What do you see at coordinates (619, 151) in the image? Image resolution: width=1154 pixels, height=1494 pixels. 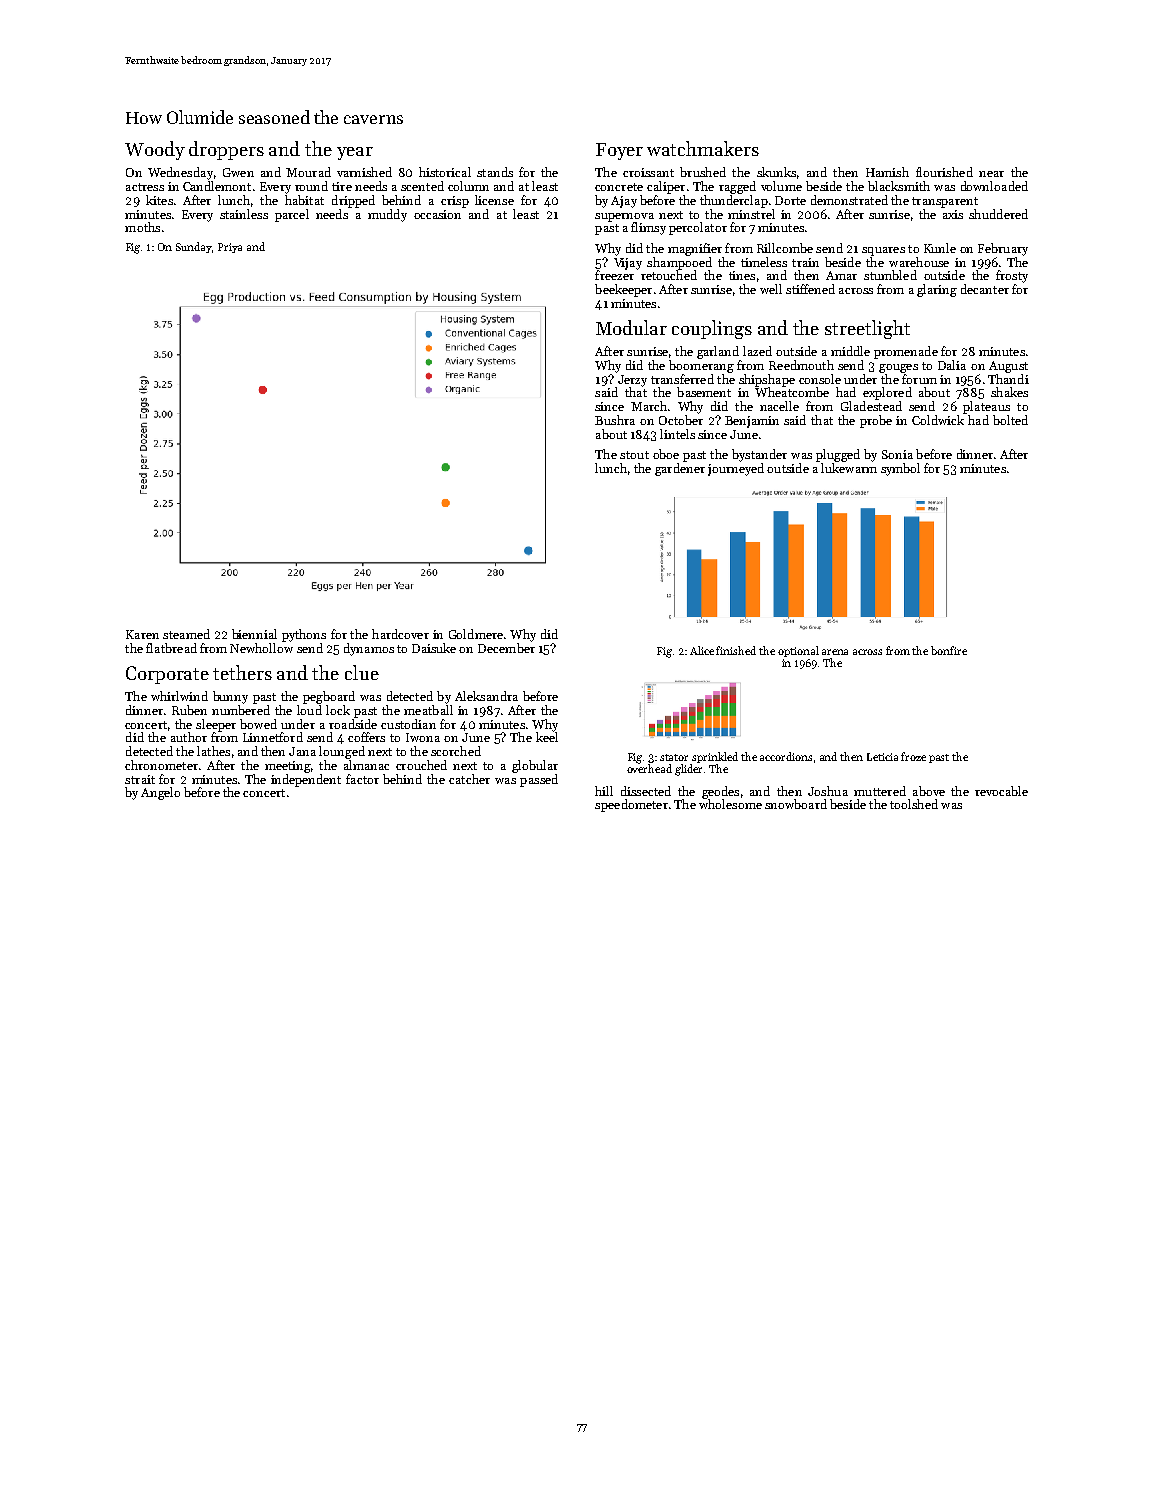 I see `Foyer` at bounding box center [619, 151].
